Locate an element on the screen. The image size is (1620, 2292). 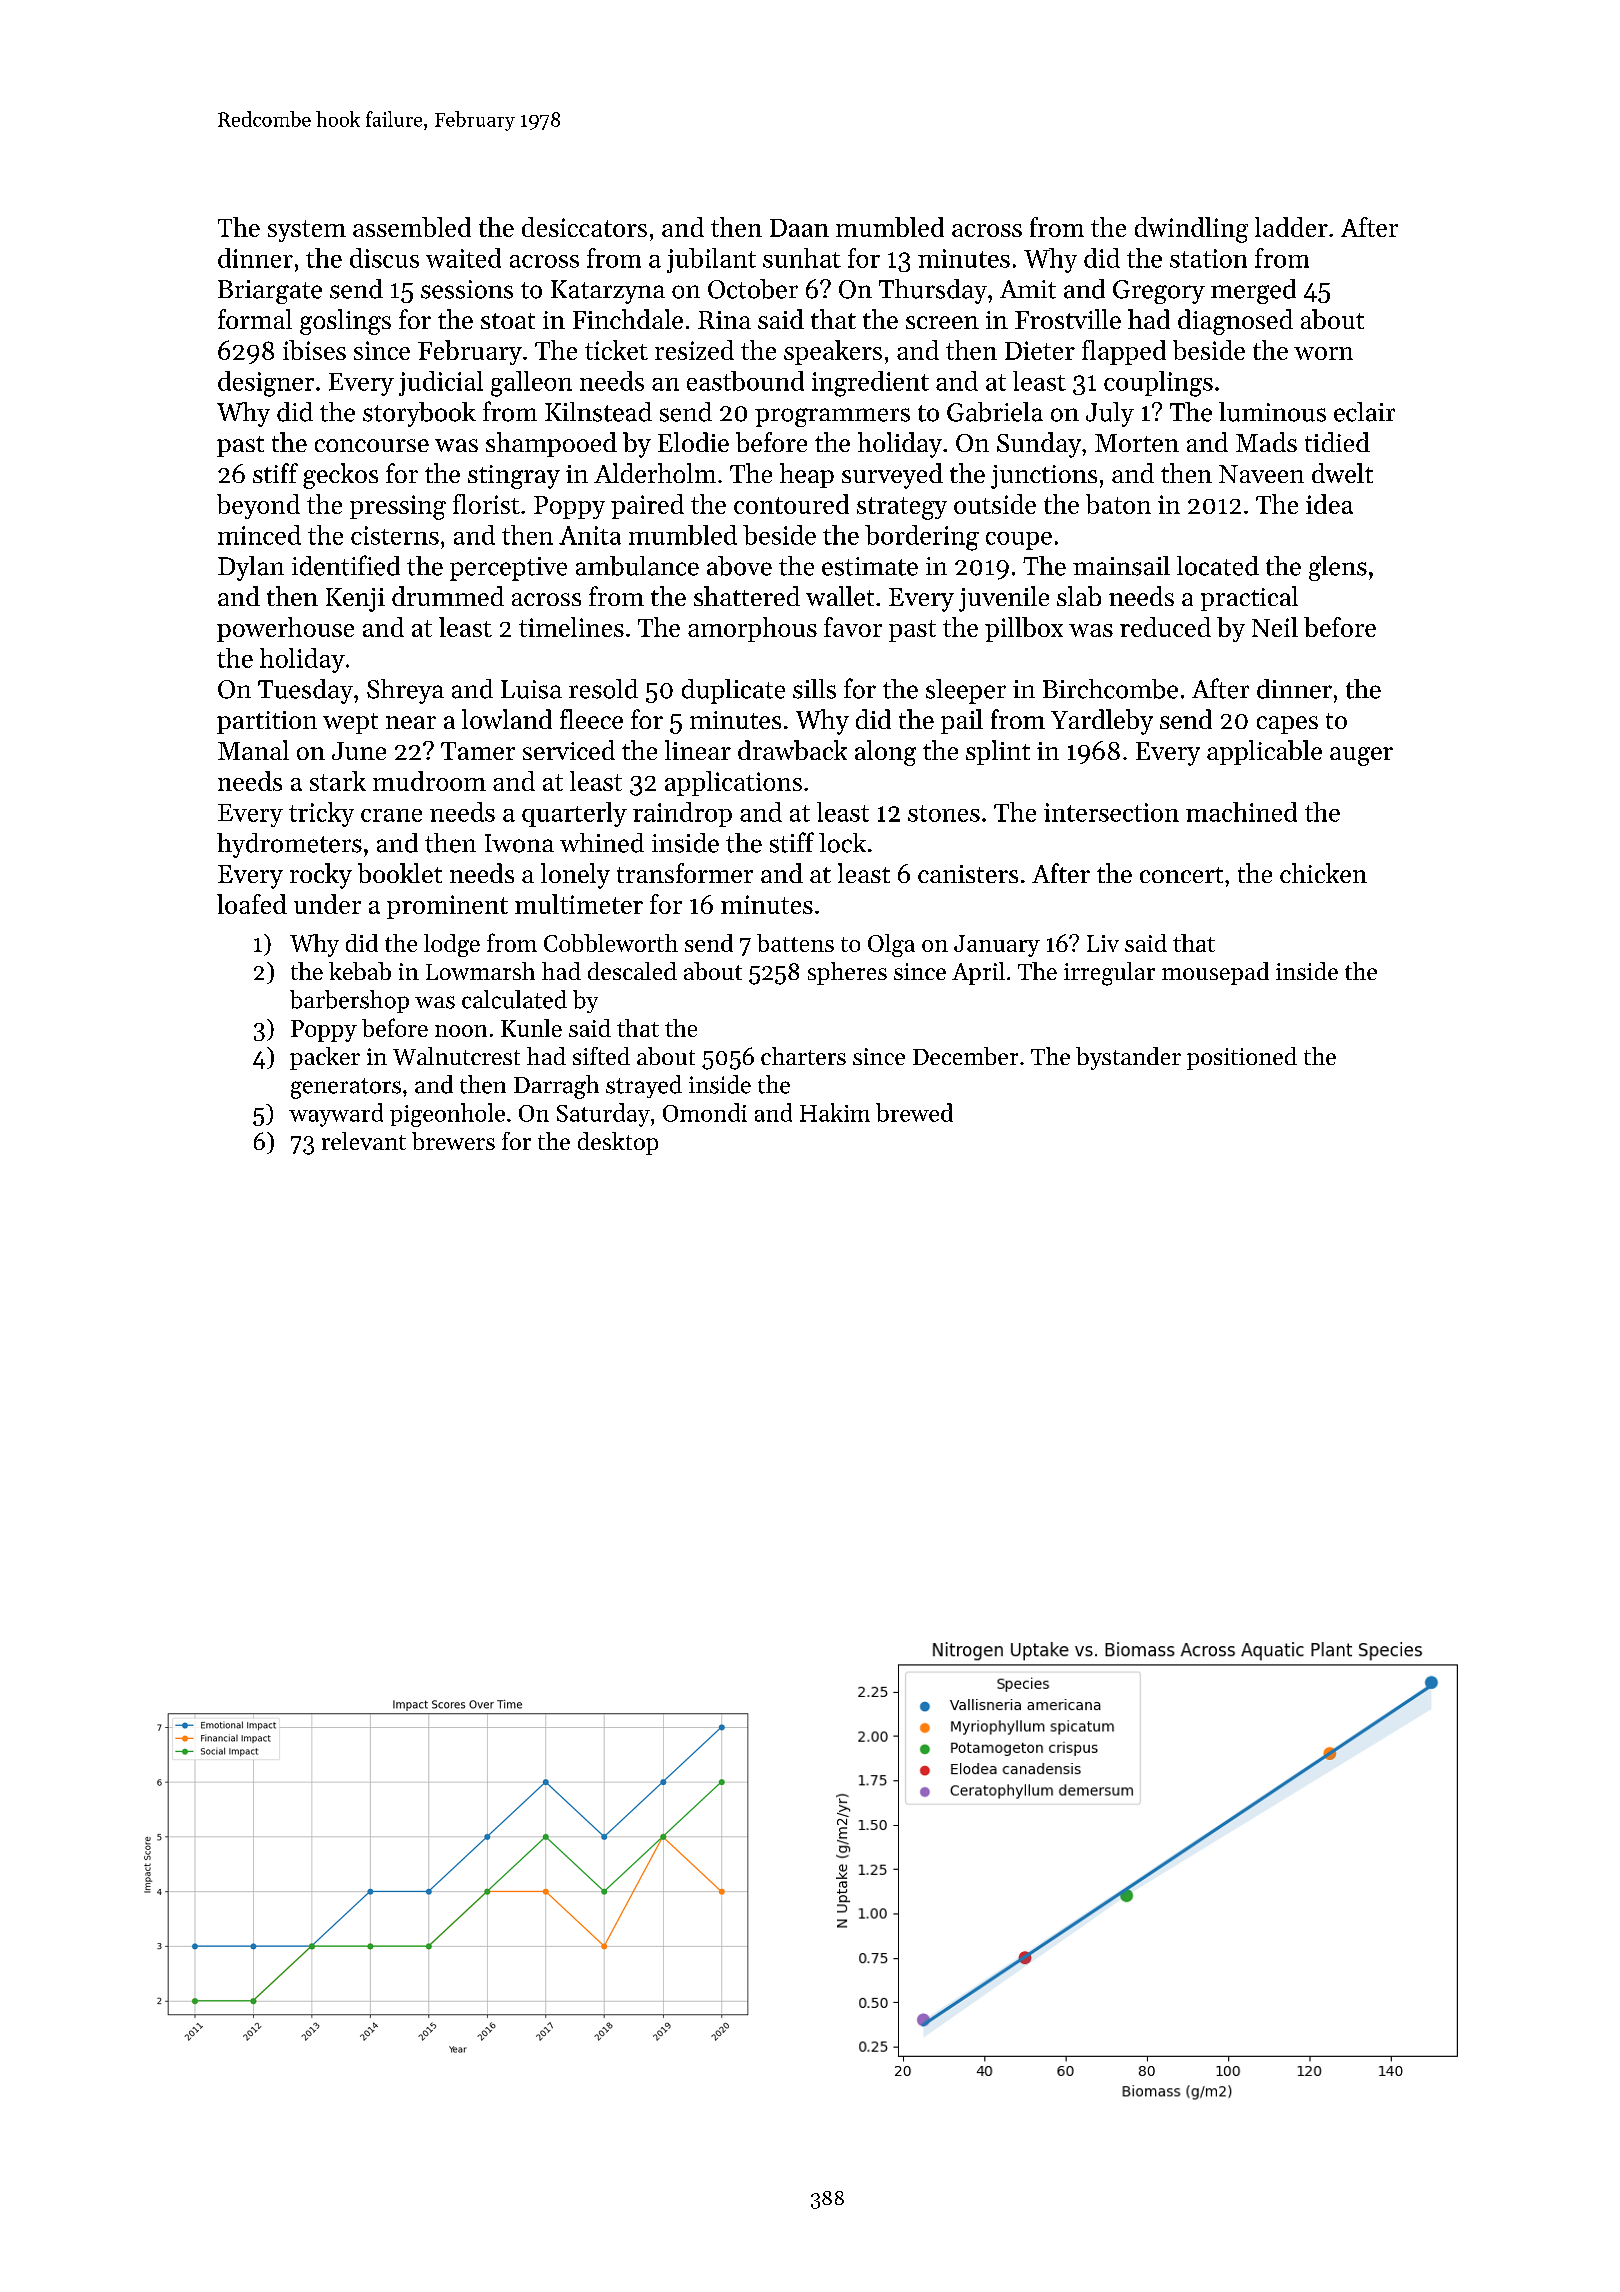
positioned is located at coordinates (1242, 1058).
